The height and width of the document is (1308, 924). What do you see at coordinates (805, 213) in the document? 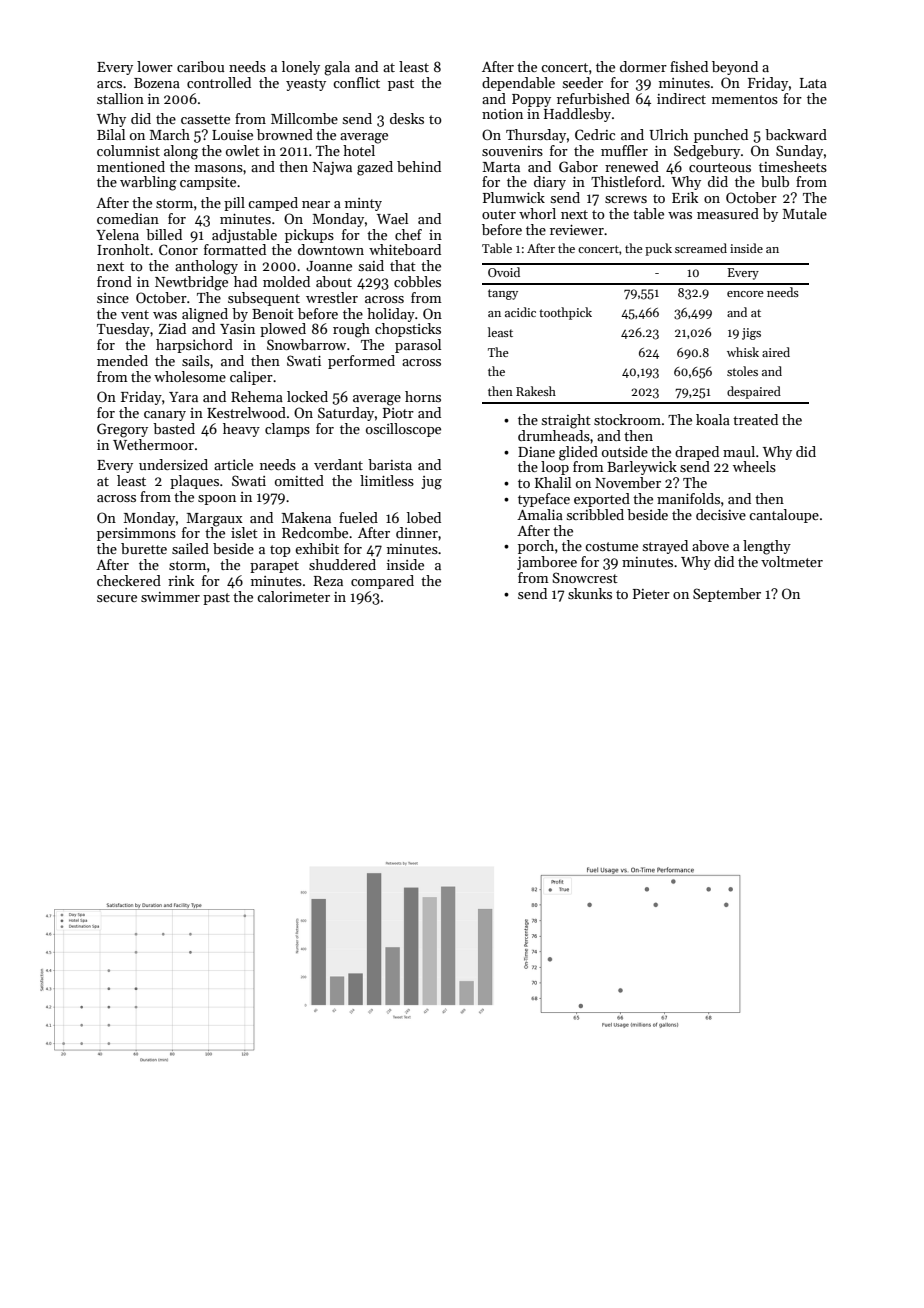
I see `Mutale` at bounding box center [805, 213].
